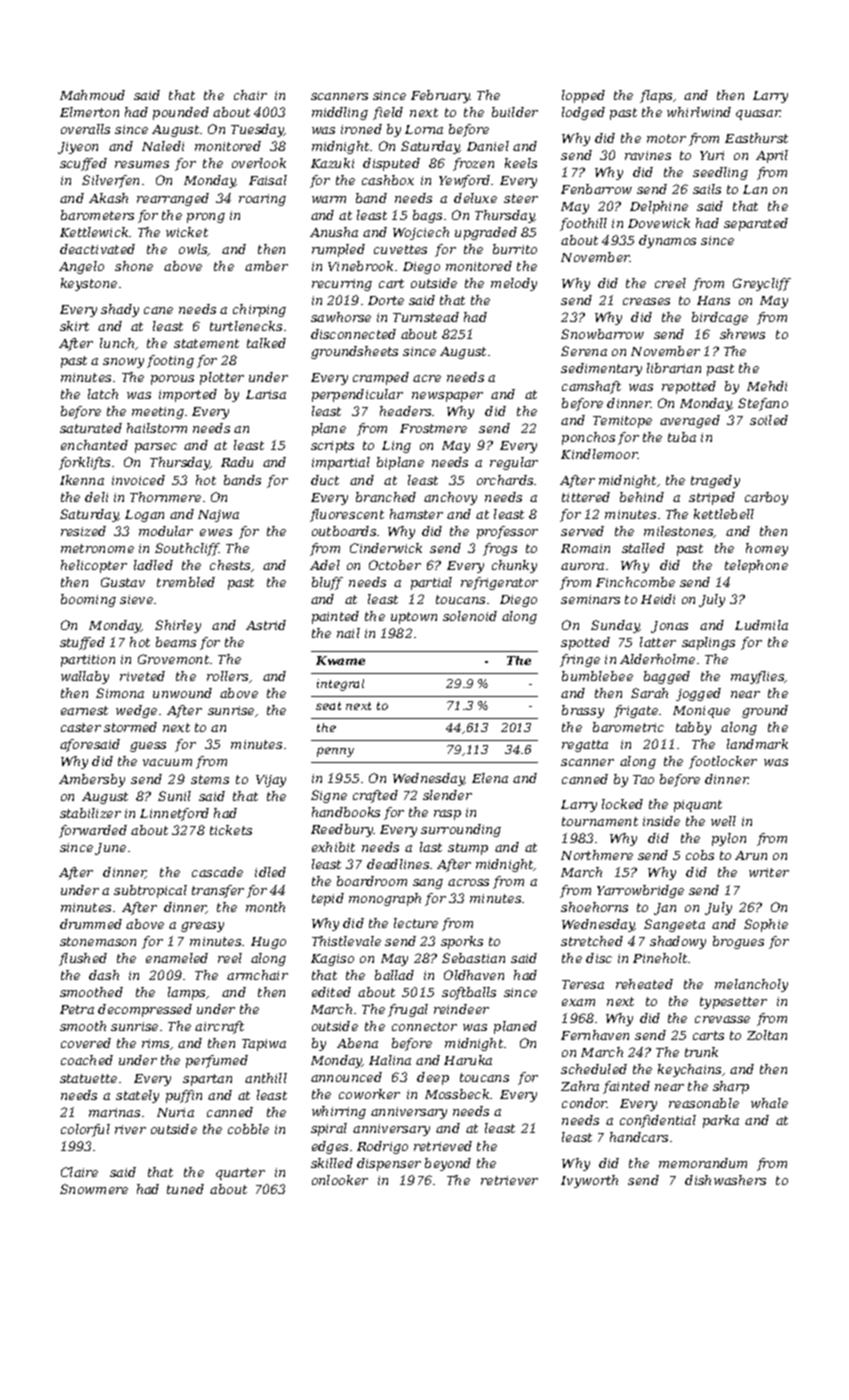 This document has height=1400, width=849. Describe the element at coordinates (757, 744) in the document. I see `landmark` at that location.
